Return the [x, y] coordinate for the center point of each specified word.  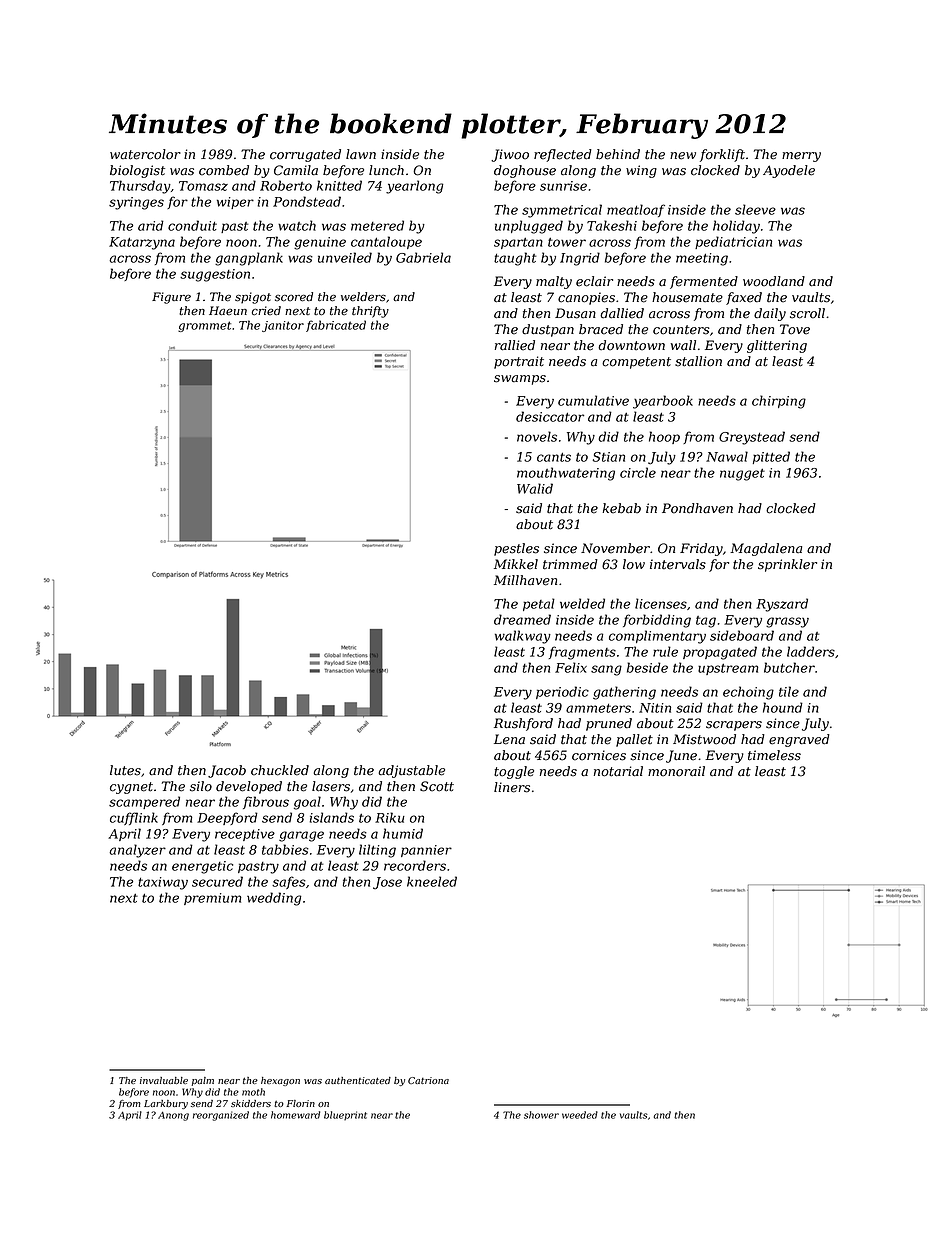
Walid [535, 488]
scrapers [734, 726]
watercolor [145, 154]
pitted [771, 457]
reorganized [221, 1116]
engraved [799, 740]
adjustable [411, 771]
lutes [125, 770]
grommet [204, 326]
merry [801, 157]
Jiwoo [510, 155]
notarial [618, 771]
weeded [580, 1115]
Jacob [227, 771]
